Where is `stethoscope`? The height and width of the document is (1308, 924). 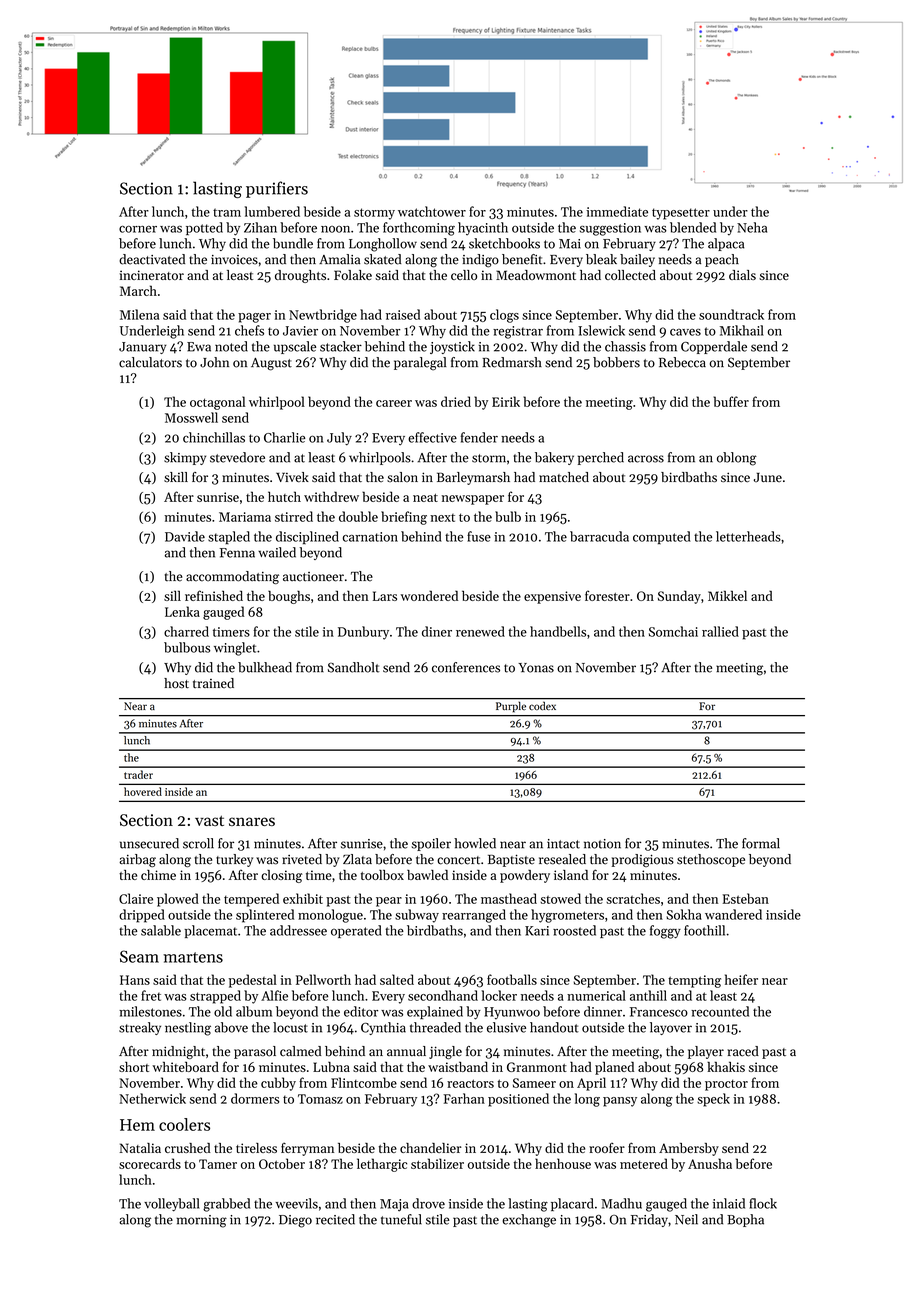
stethoscope is located at coordinates (711, 860).
